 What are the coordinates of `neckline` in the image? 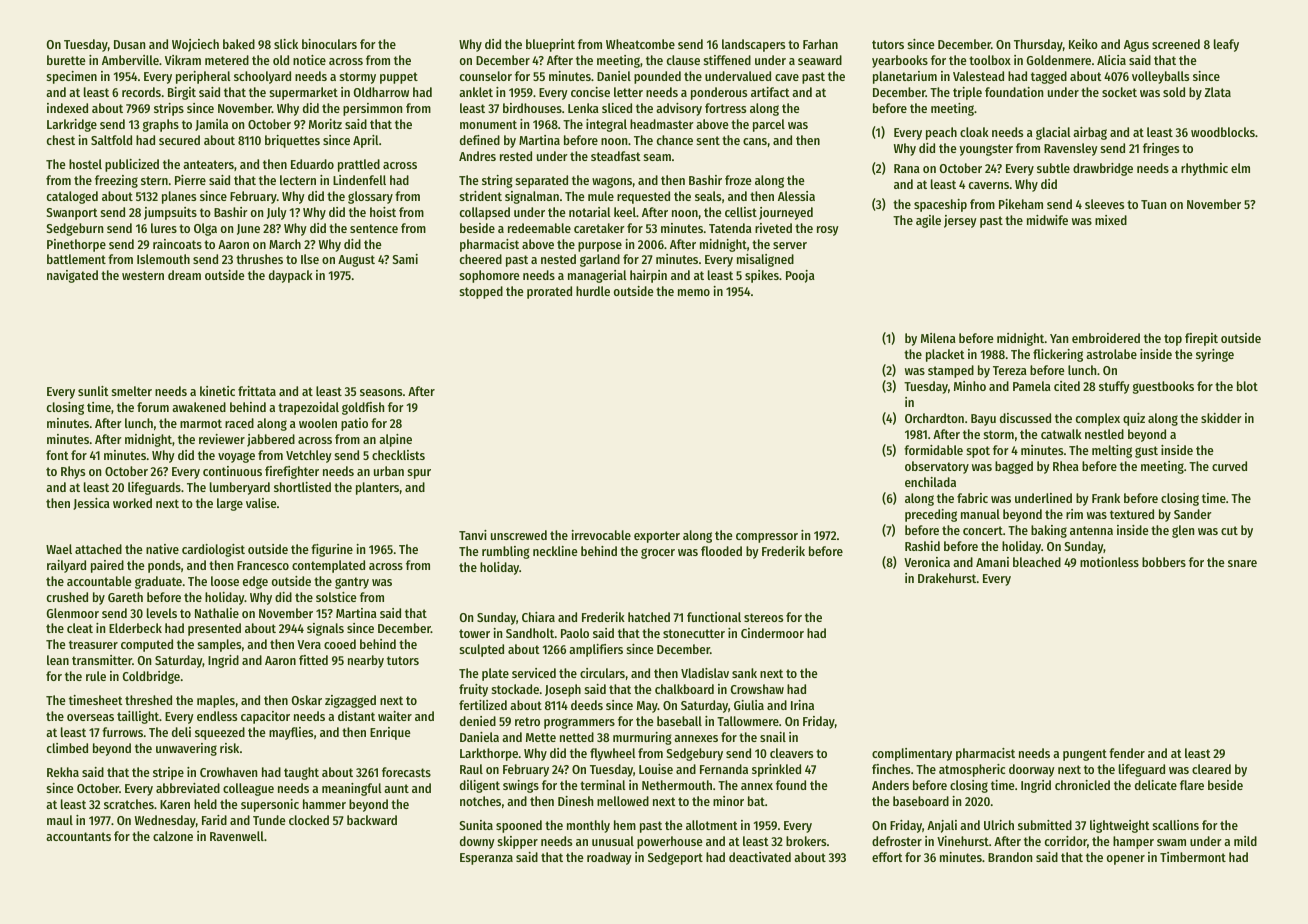 It's located at (555, 551).
